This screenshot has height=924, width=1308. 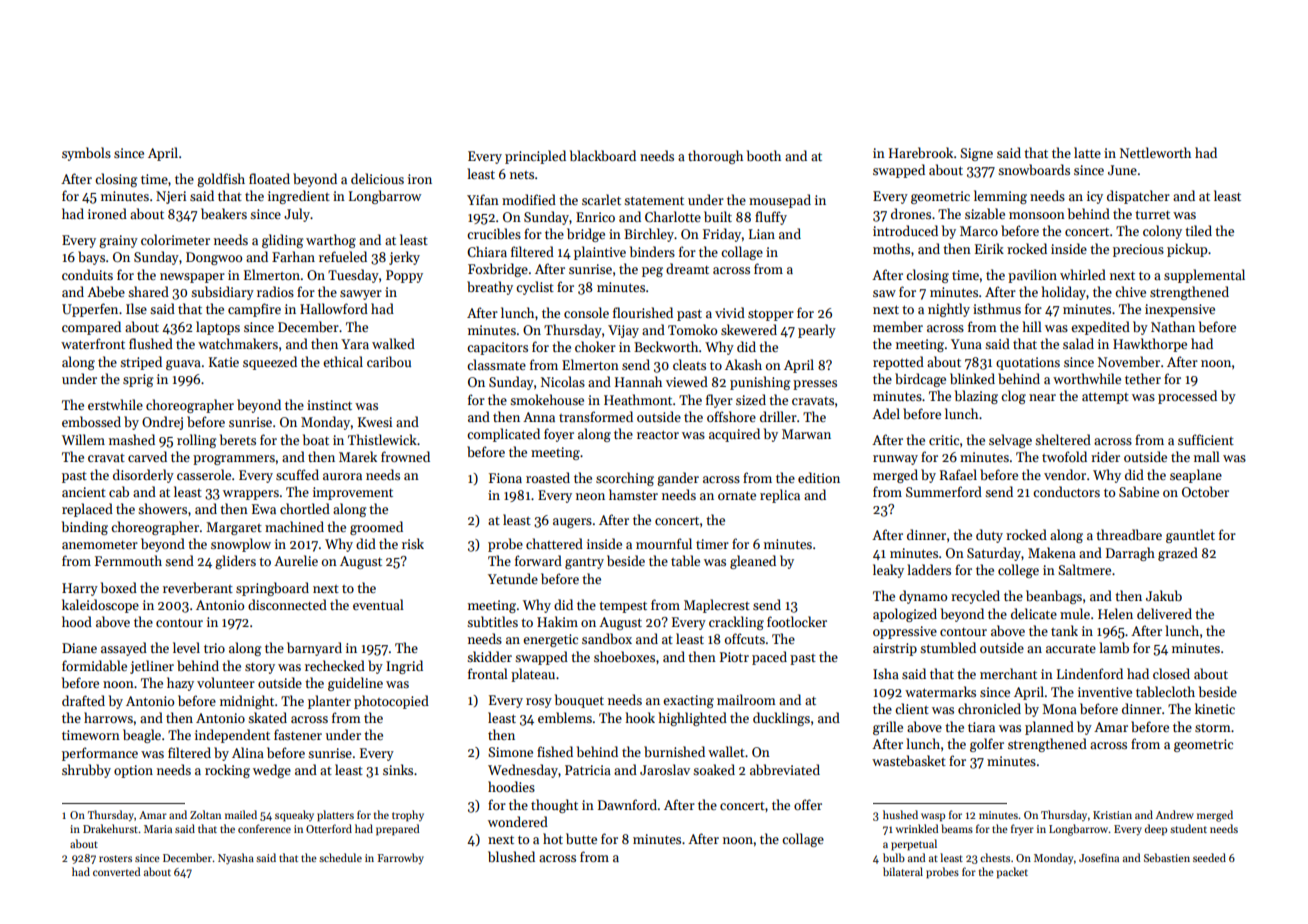 I want to click on salad, so click(x=1078, y=343).
